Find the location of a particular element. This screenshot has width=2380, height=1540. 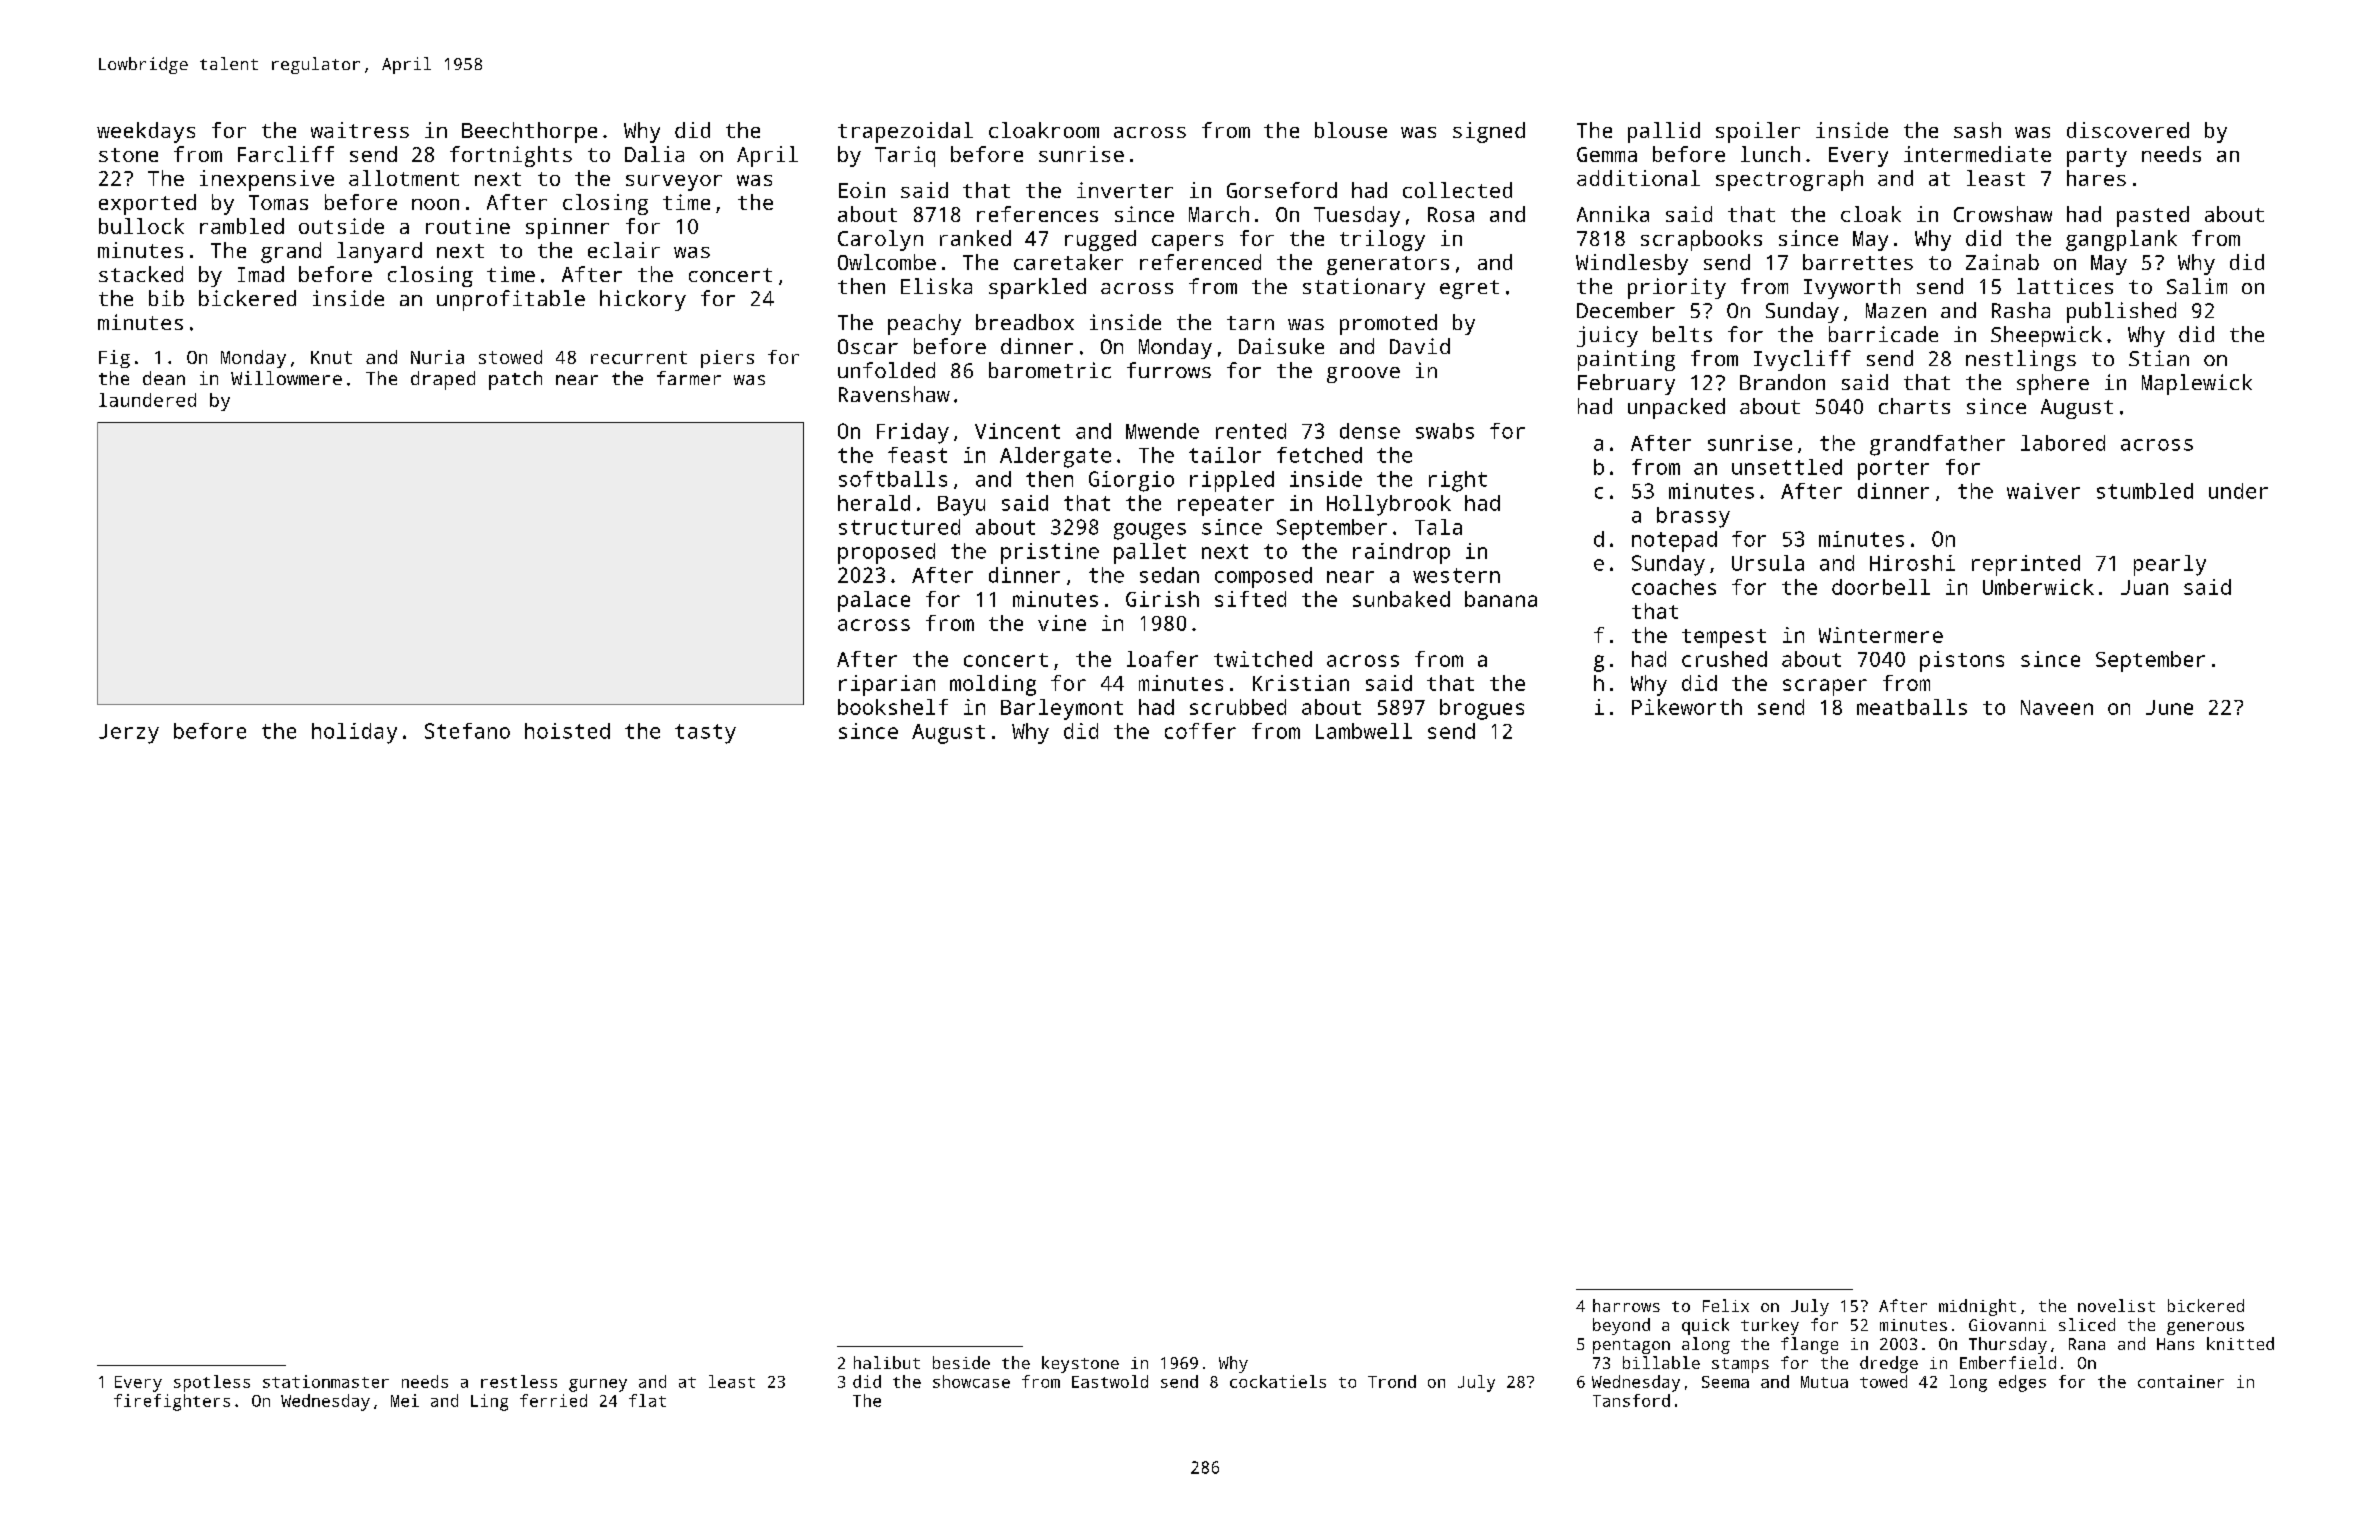

novelist is located at coordinates (2116, 1305).
